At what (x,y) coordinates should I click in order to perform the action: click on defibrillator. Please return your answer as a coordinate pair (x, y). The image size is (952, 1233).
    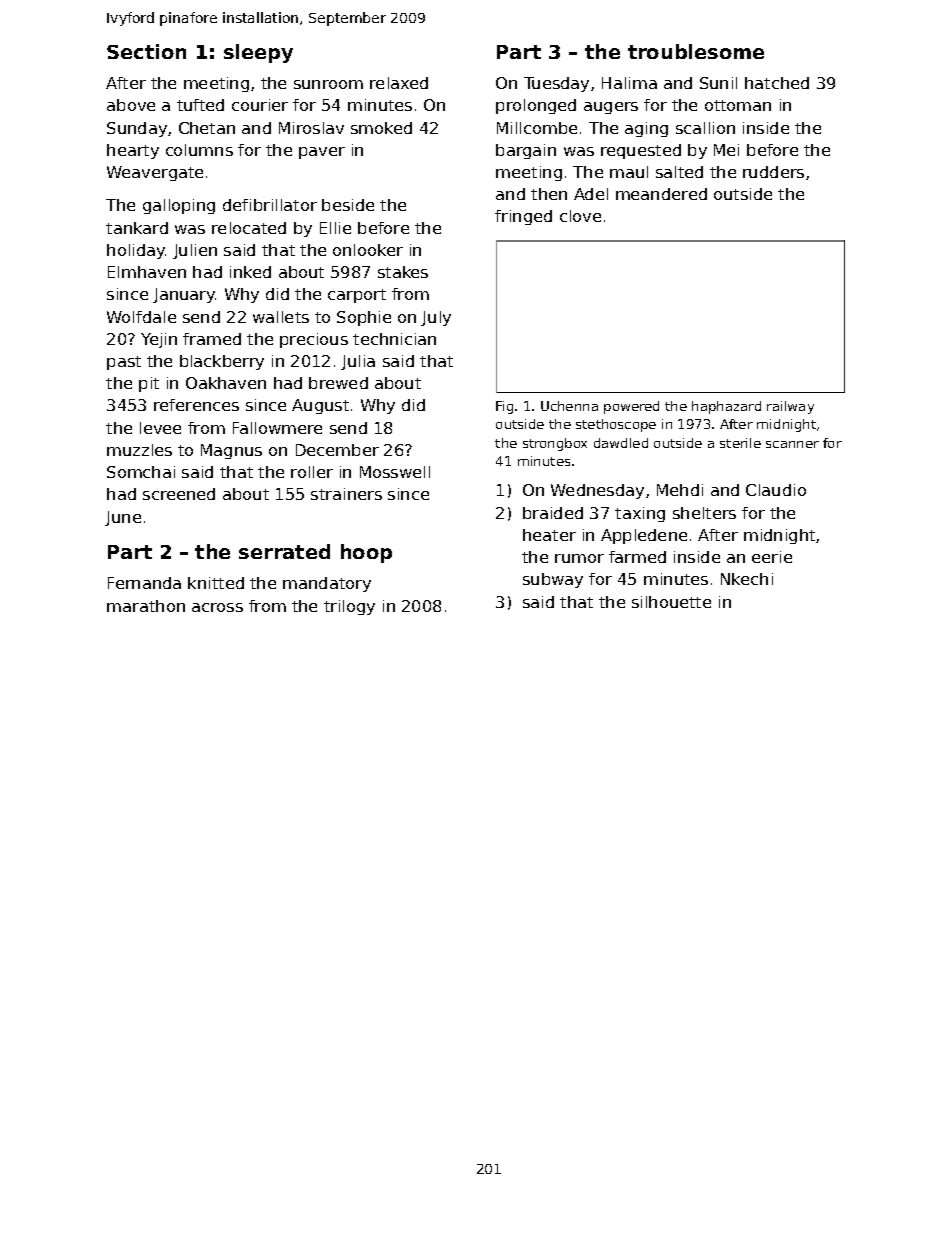
    Looking at the image, I should click on (270, 205).
